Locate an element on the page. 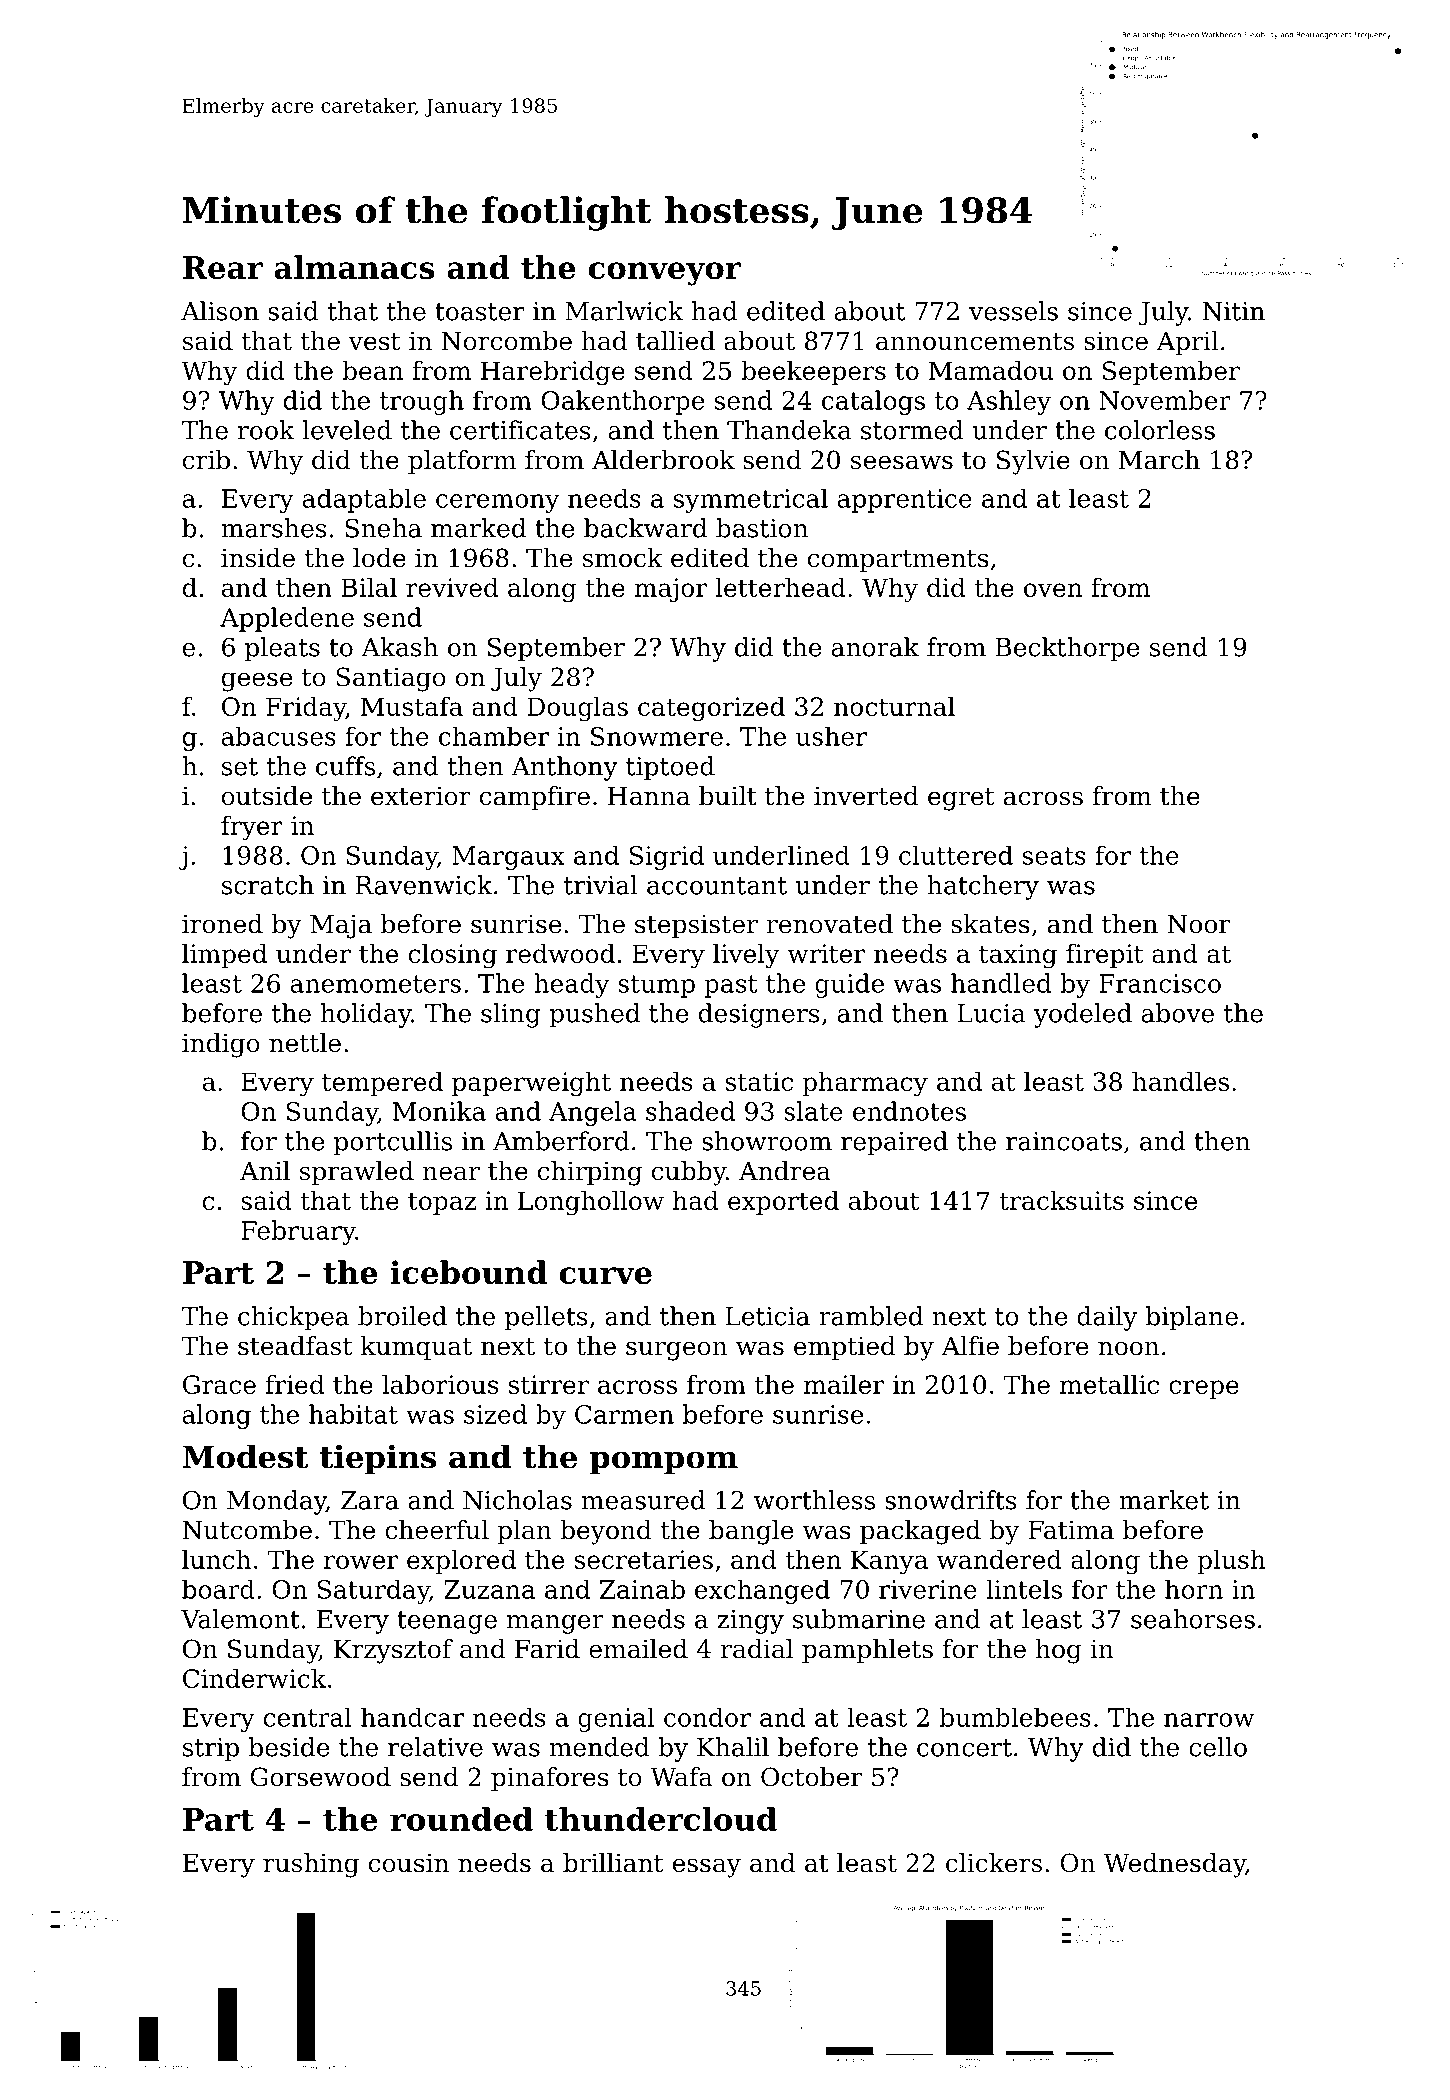 Image resolution: width=1450 pixels, height=2100 pixels. chickpea is located at coordinates (293, 1318).
